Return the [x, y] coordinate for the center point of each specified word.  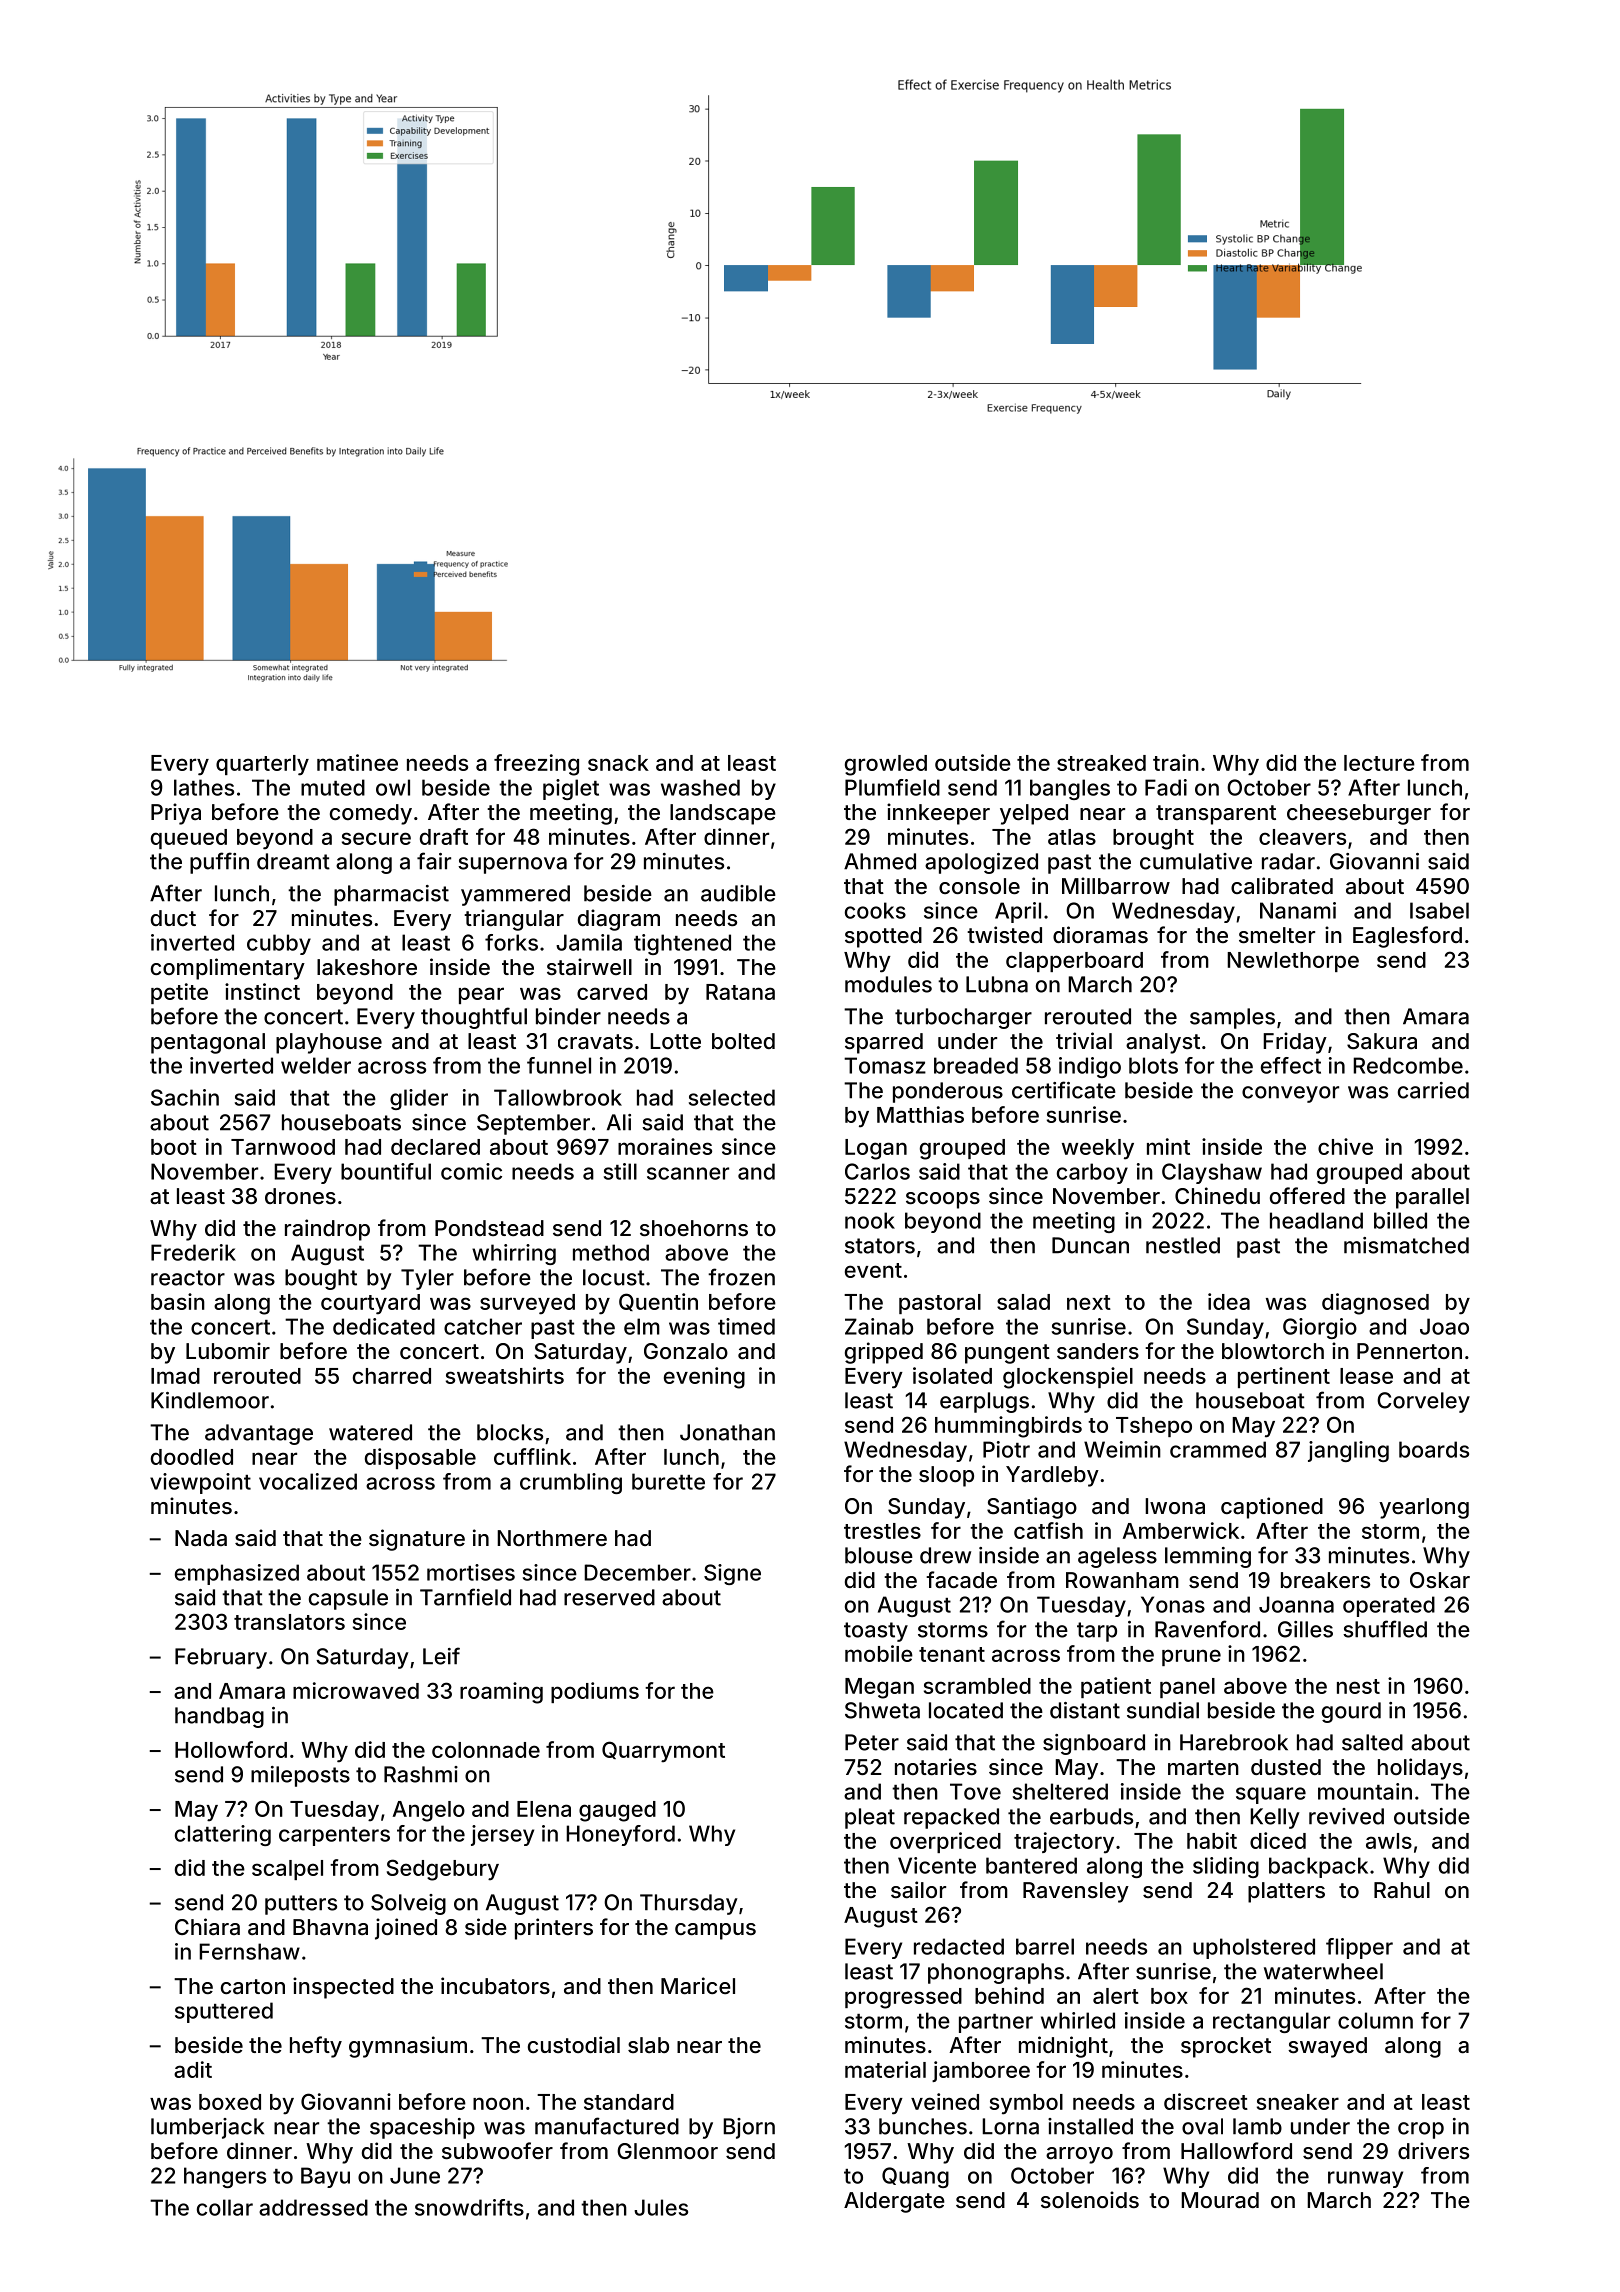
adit [193, 2069]
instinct [262, 991]
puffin [219, 863]
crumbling [571, 1483]
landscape [723, 814]
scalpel [287, 1870]
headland [1316, 1220]
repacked [951, 1818]
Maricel [698, 1986]
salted [1372, 1742]
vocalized [308, 1481]
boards [1434, 1449]
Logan [876, 1149]
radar [1288, 861]
